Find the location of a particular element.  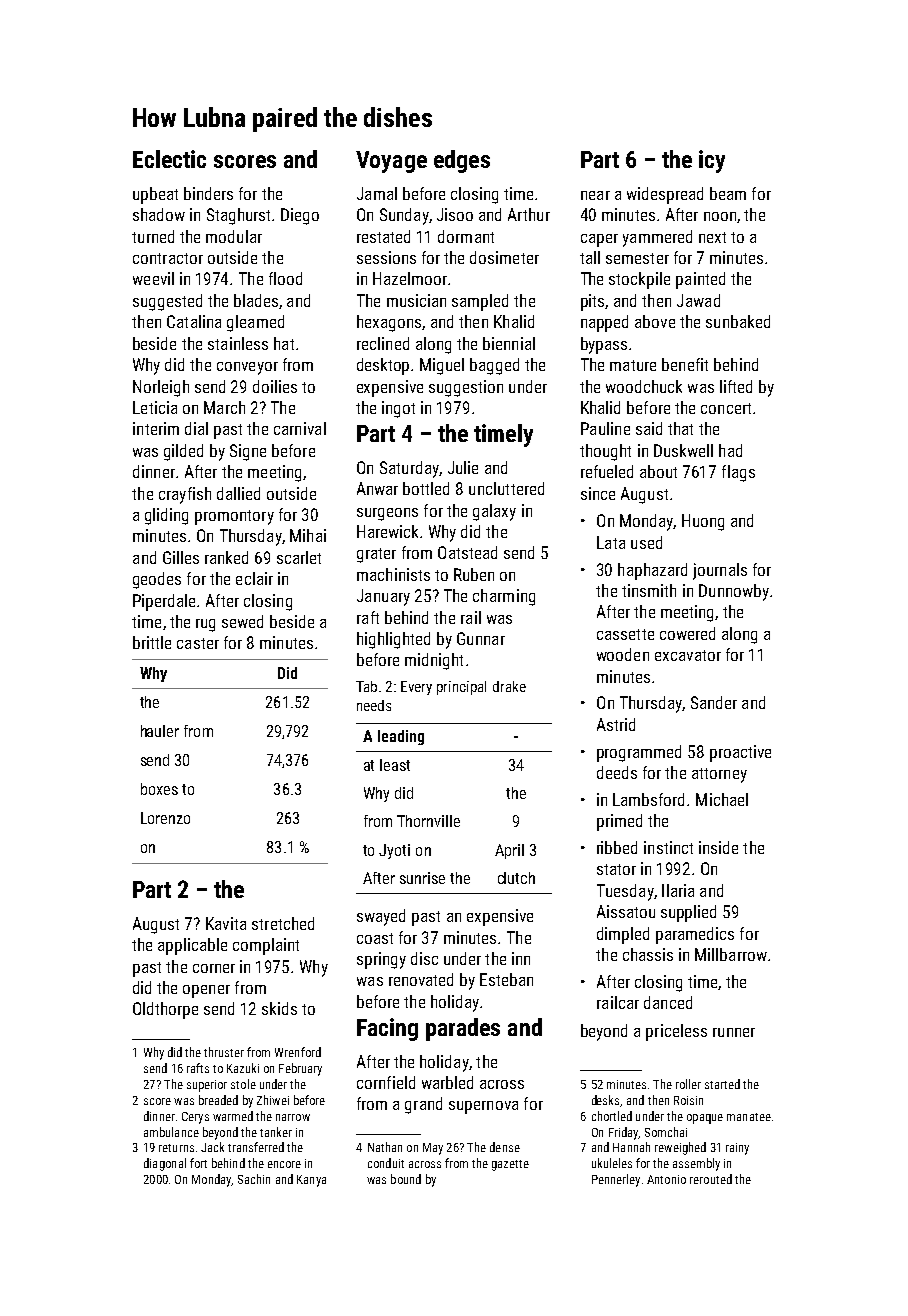

bound is located at coordinates (406, 1179).
